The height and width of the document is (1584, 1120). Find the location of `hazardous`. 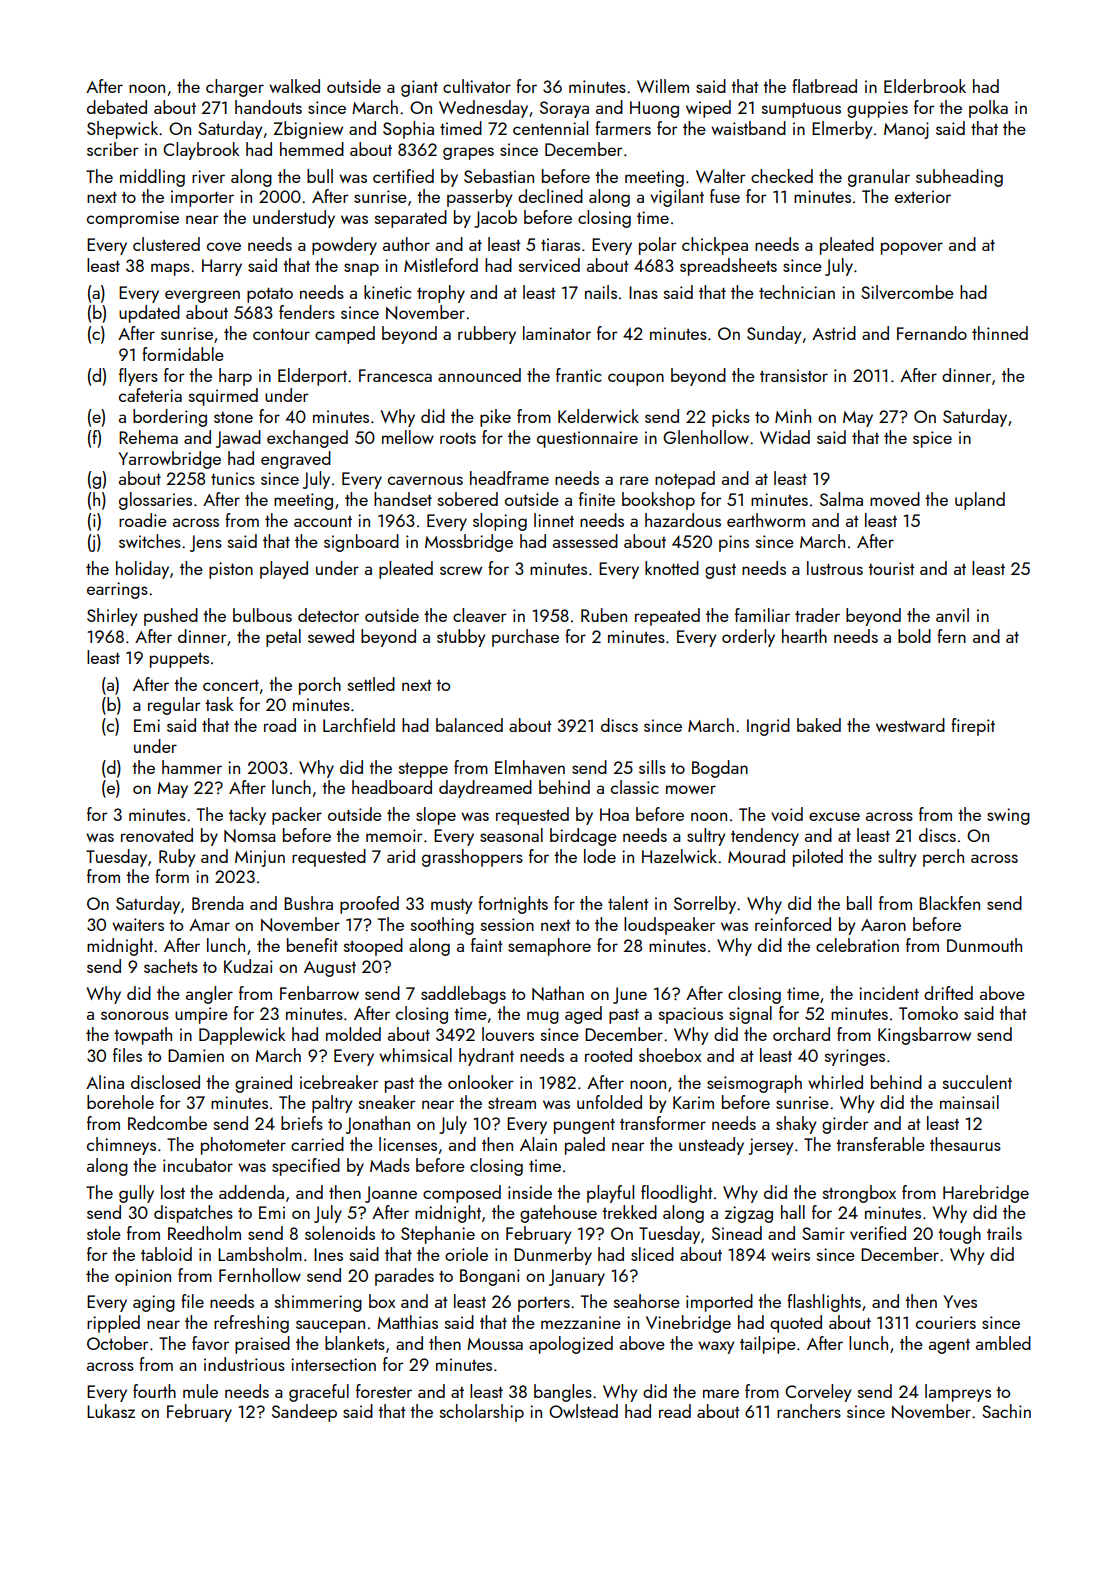

hazardous is located at coordinates (683, 520).
